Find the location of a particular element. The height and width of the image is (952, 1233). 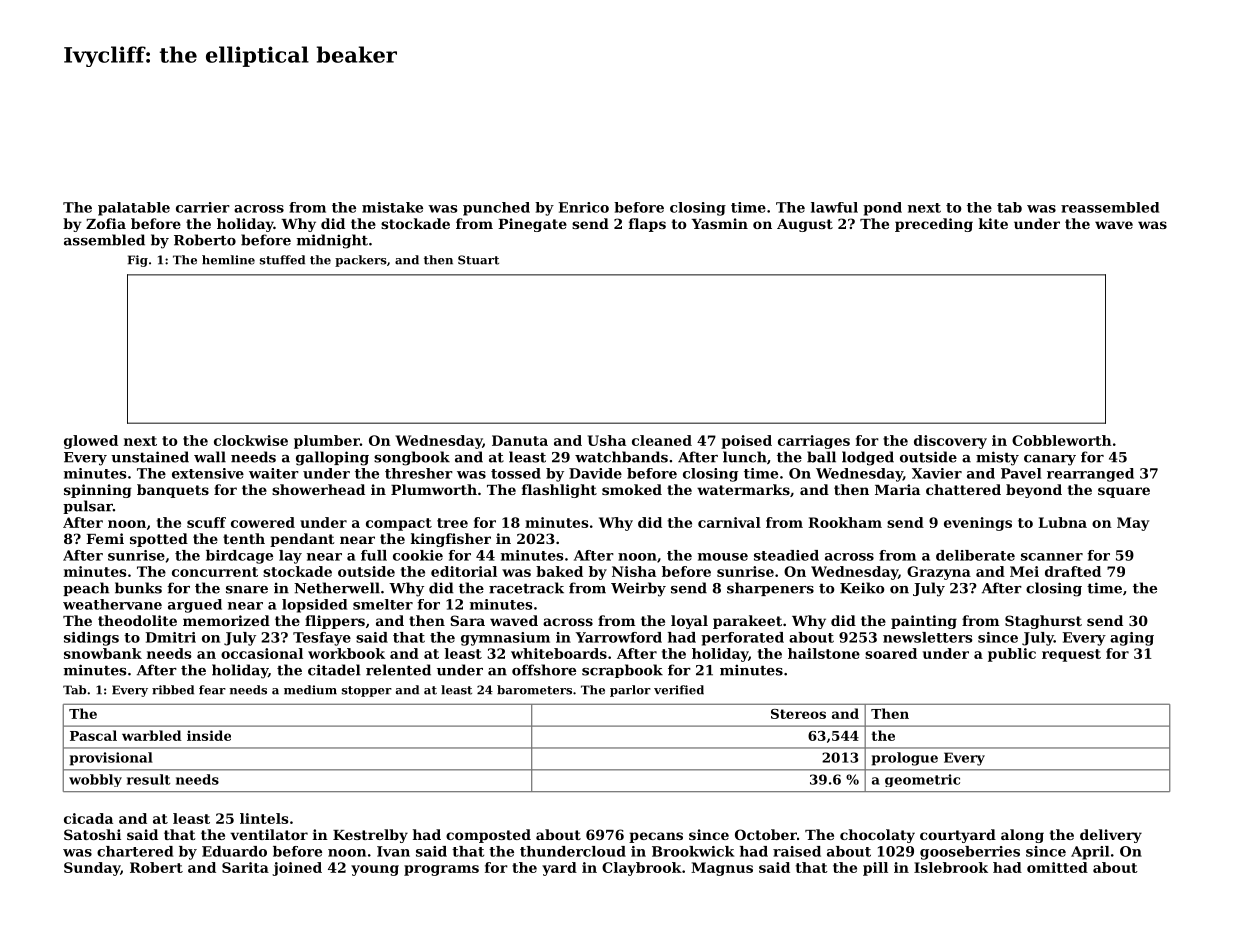

smoked is located at coordinates (632, 489).
